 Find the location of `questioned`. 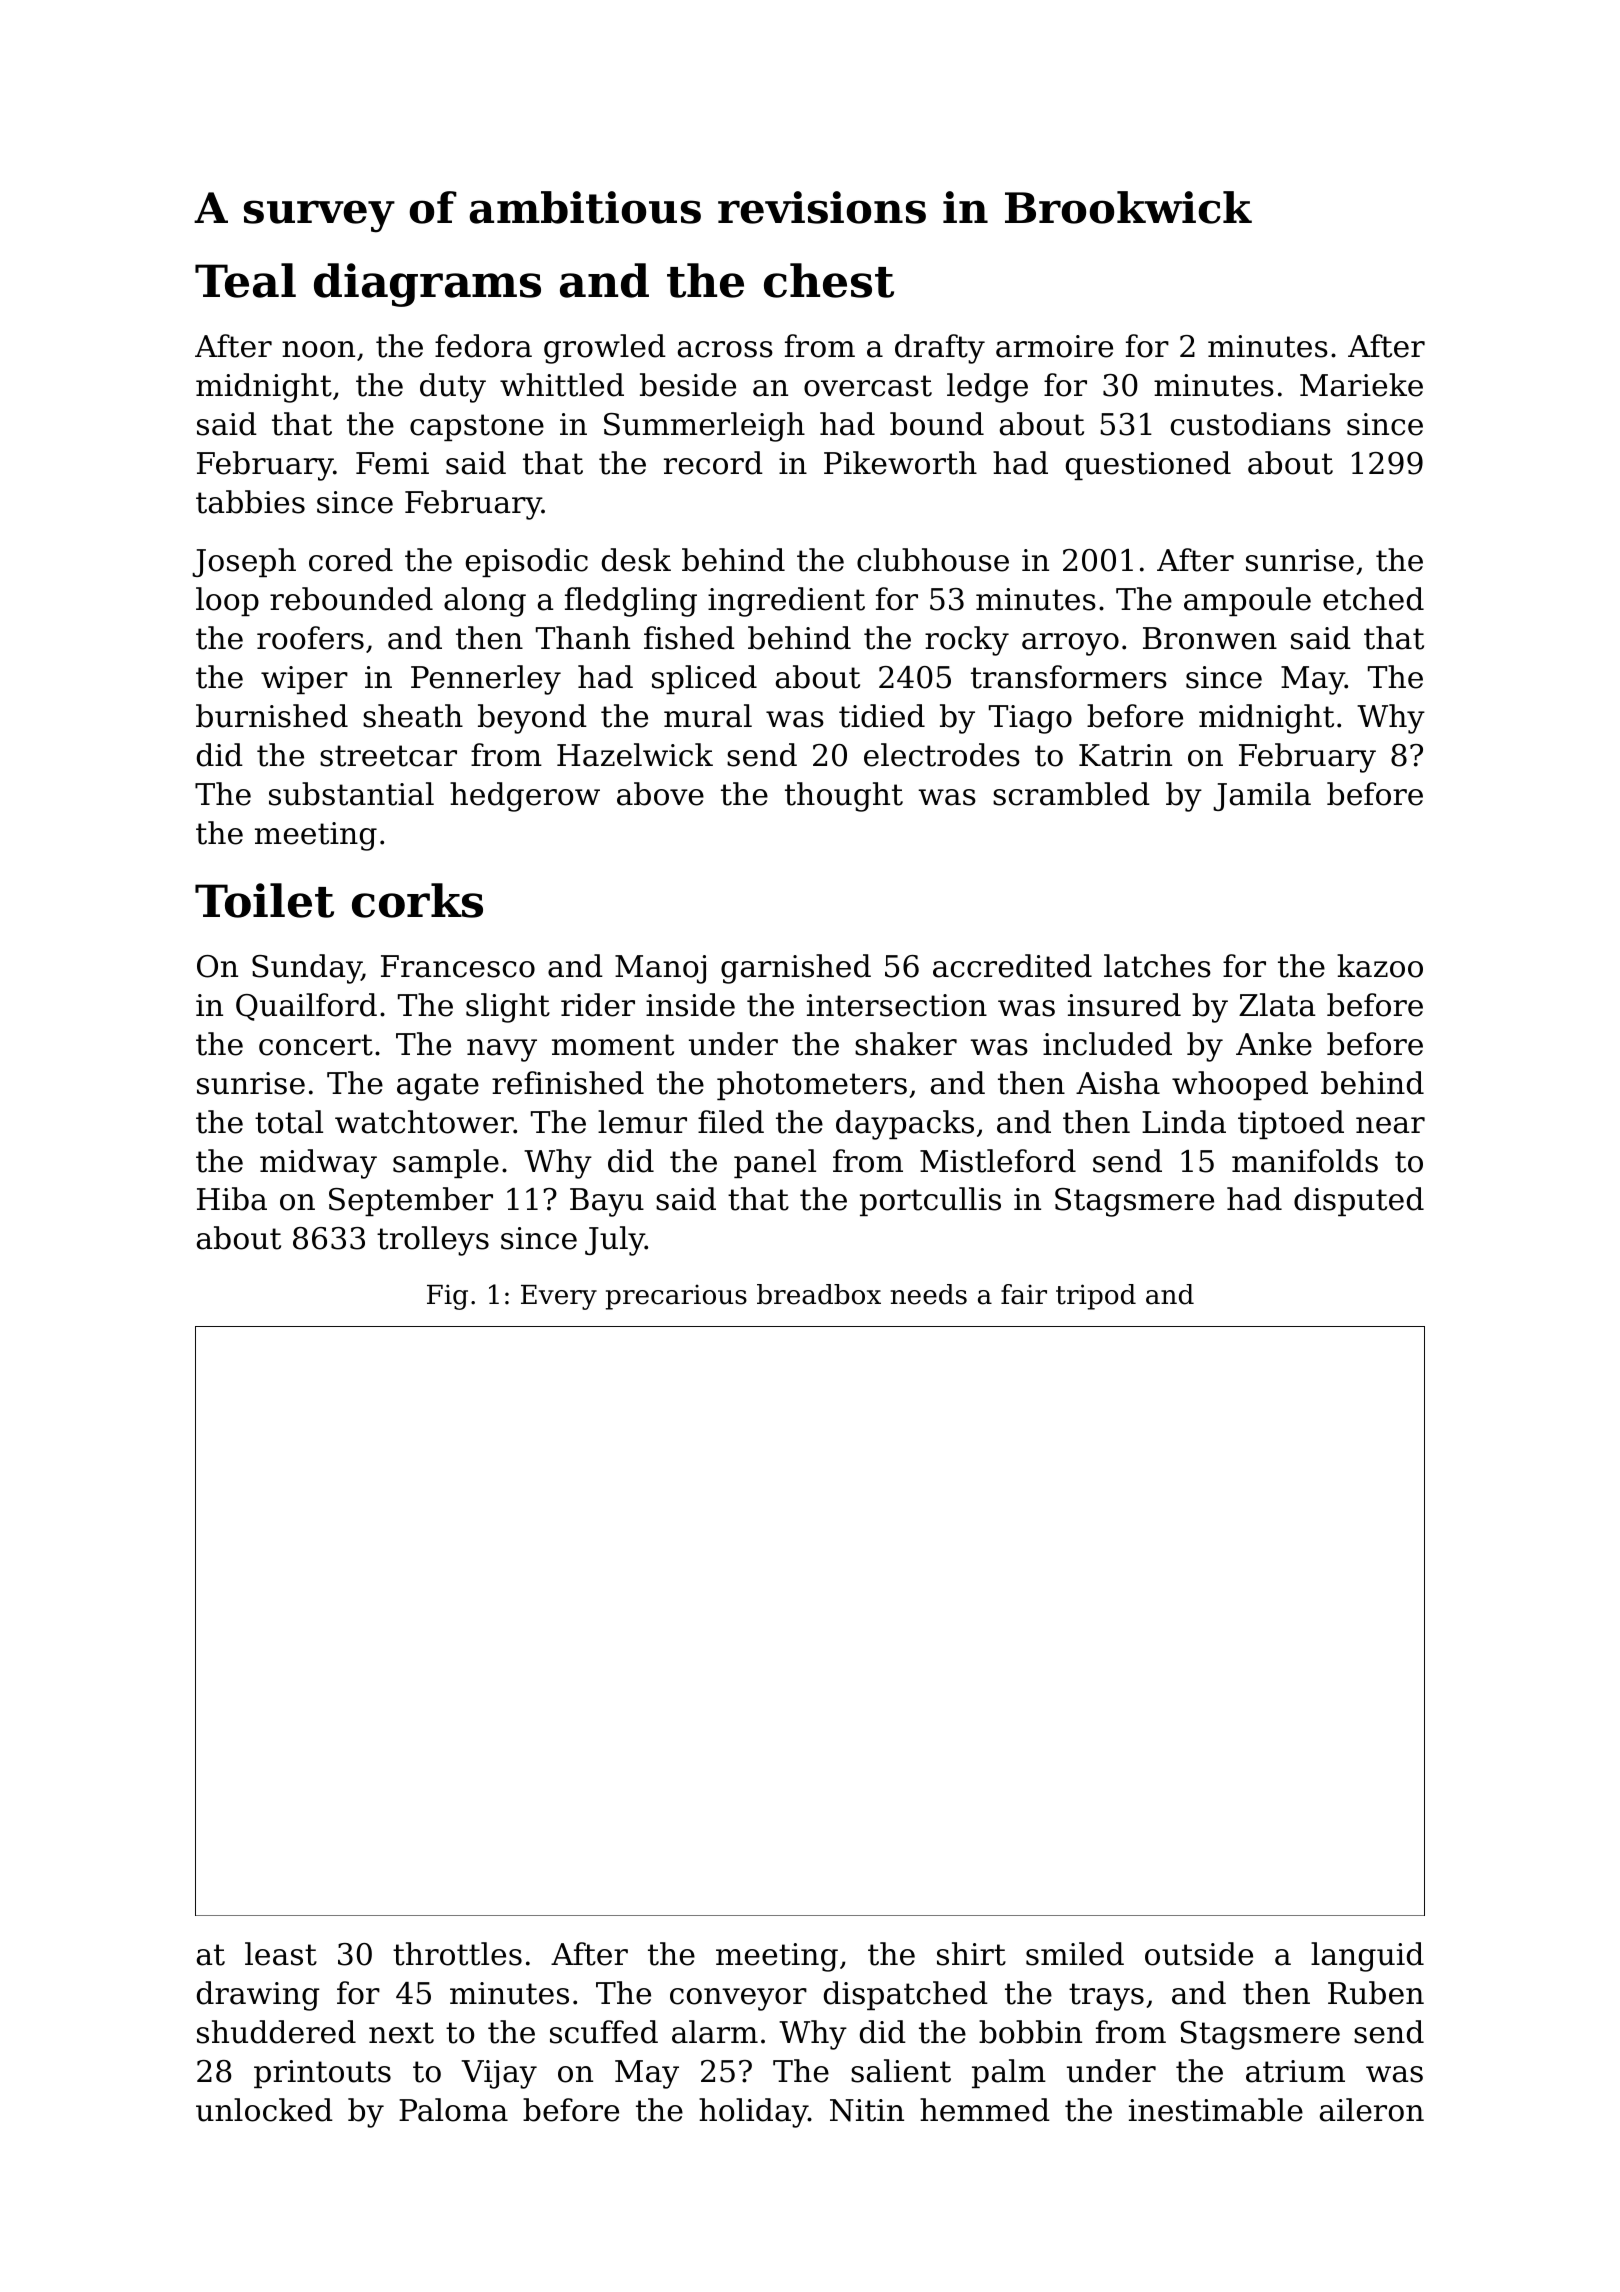

questioned is located at coordinates (1148, 465).
